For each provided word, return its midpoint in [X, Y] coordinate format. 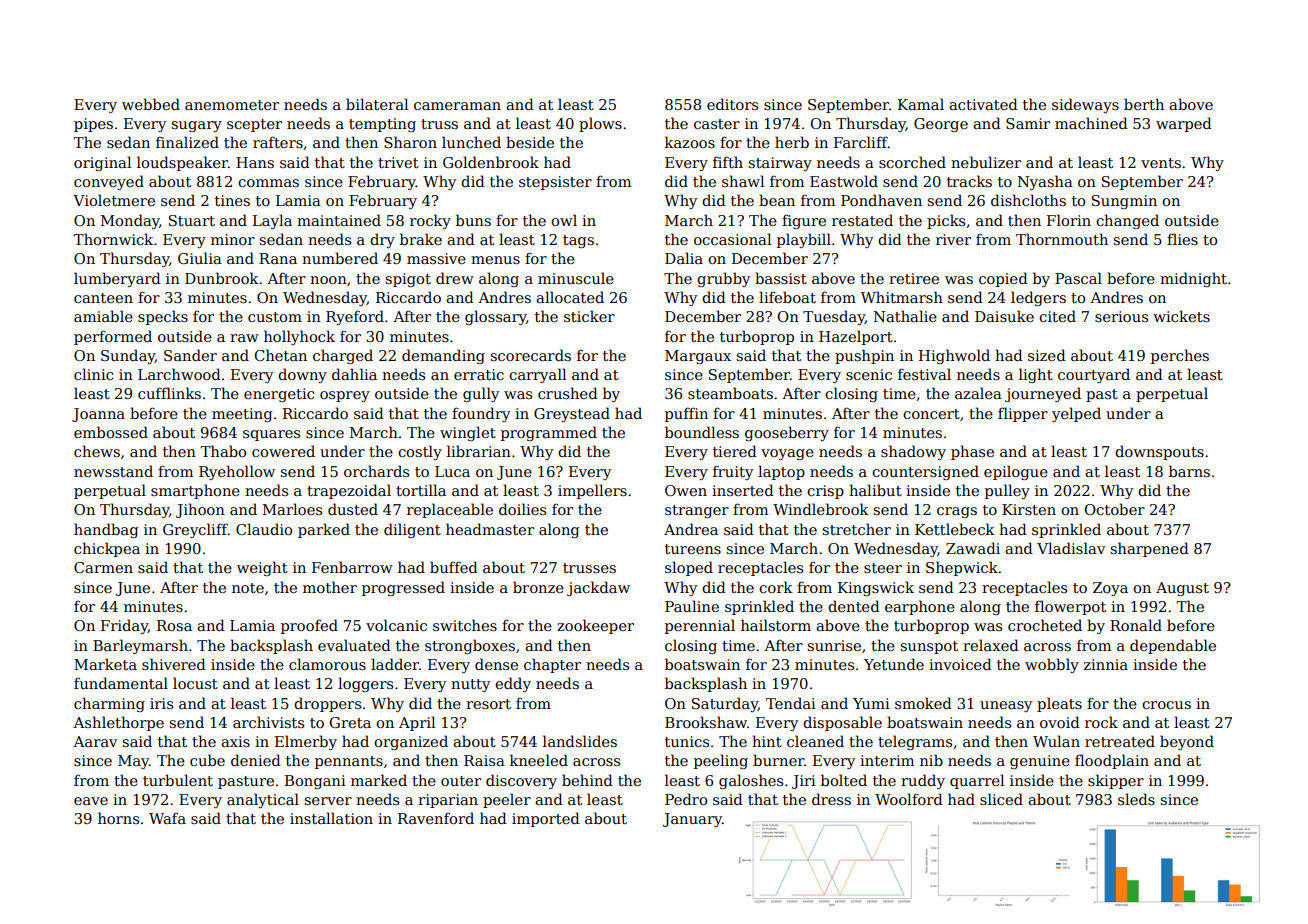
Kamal [921, 104]
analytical [263, 800]
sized [1047, 355]
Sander [190, 355]
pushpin [864, 356]
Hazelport [856, 337]
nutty [470, 685]
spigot [408, 280]
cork [776, 587]
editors [732, 104]
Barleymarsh [140, 646]
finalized [187, 142]
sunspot [929, 647]
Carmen [103, 567]
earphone [920, 607]
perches [1180, 356]
